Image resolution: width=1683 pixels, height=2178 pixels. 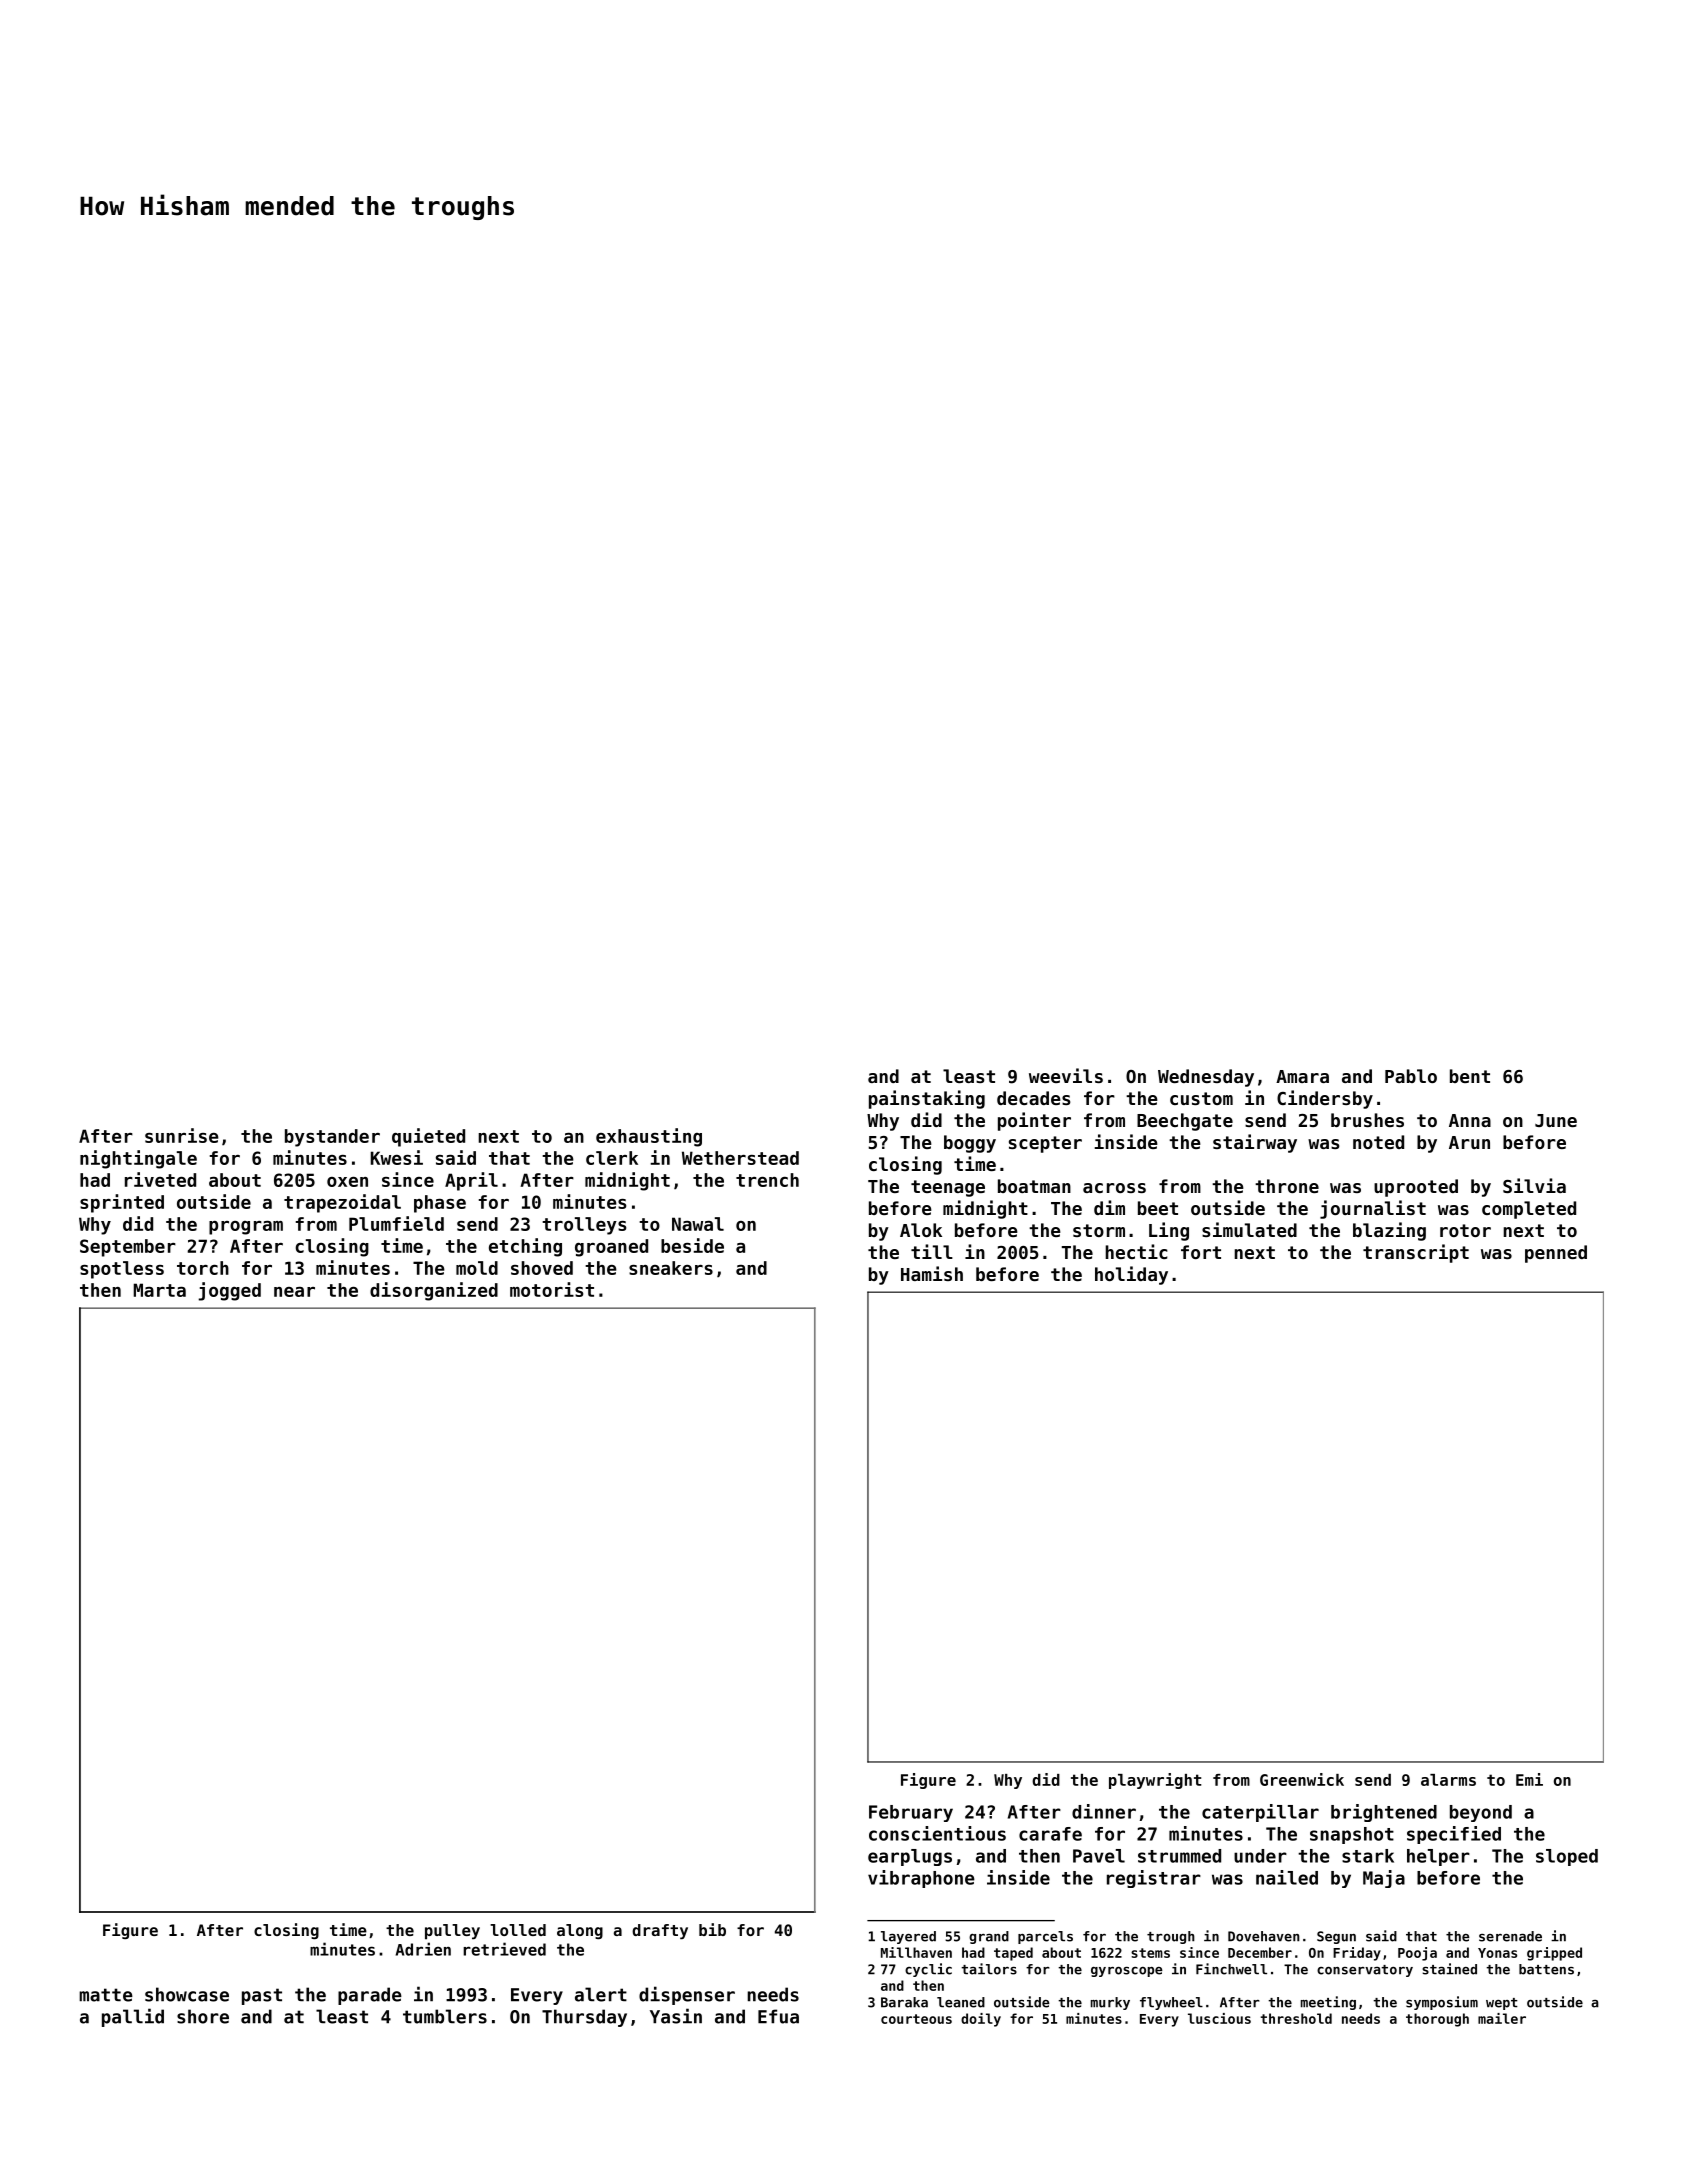 What do you see at coordinates (1302, 1076) in the page?
I see `Amara` at bounding box center [1302, 1076].
